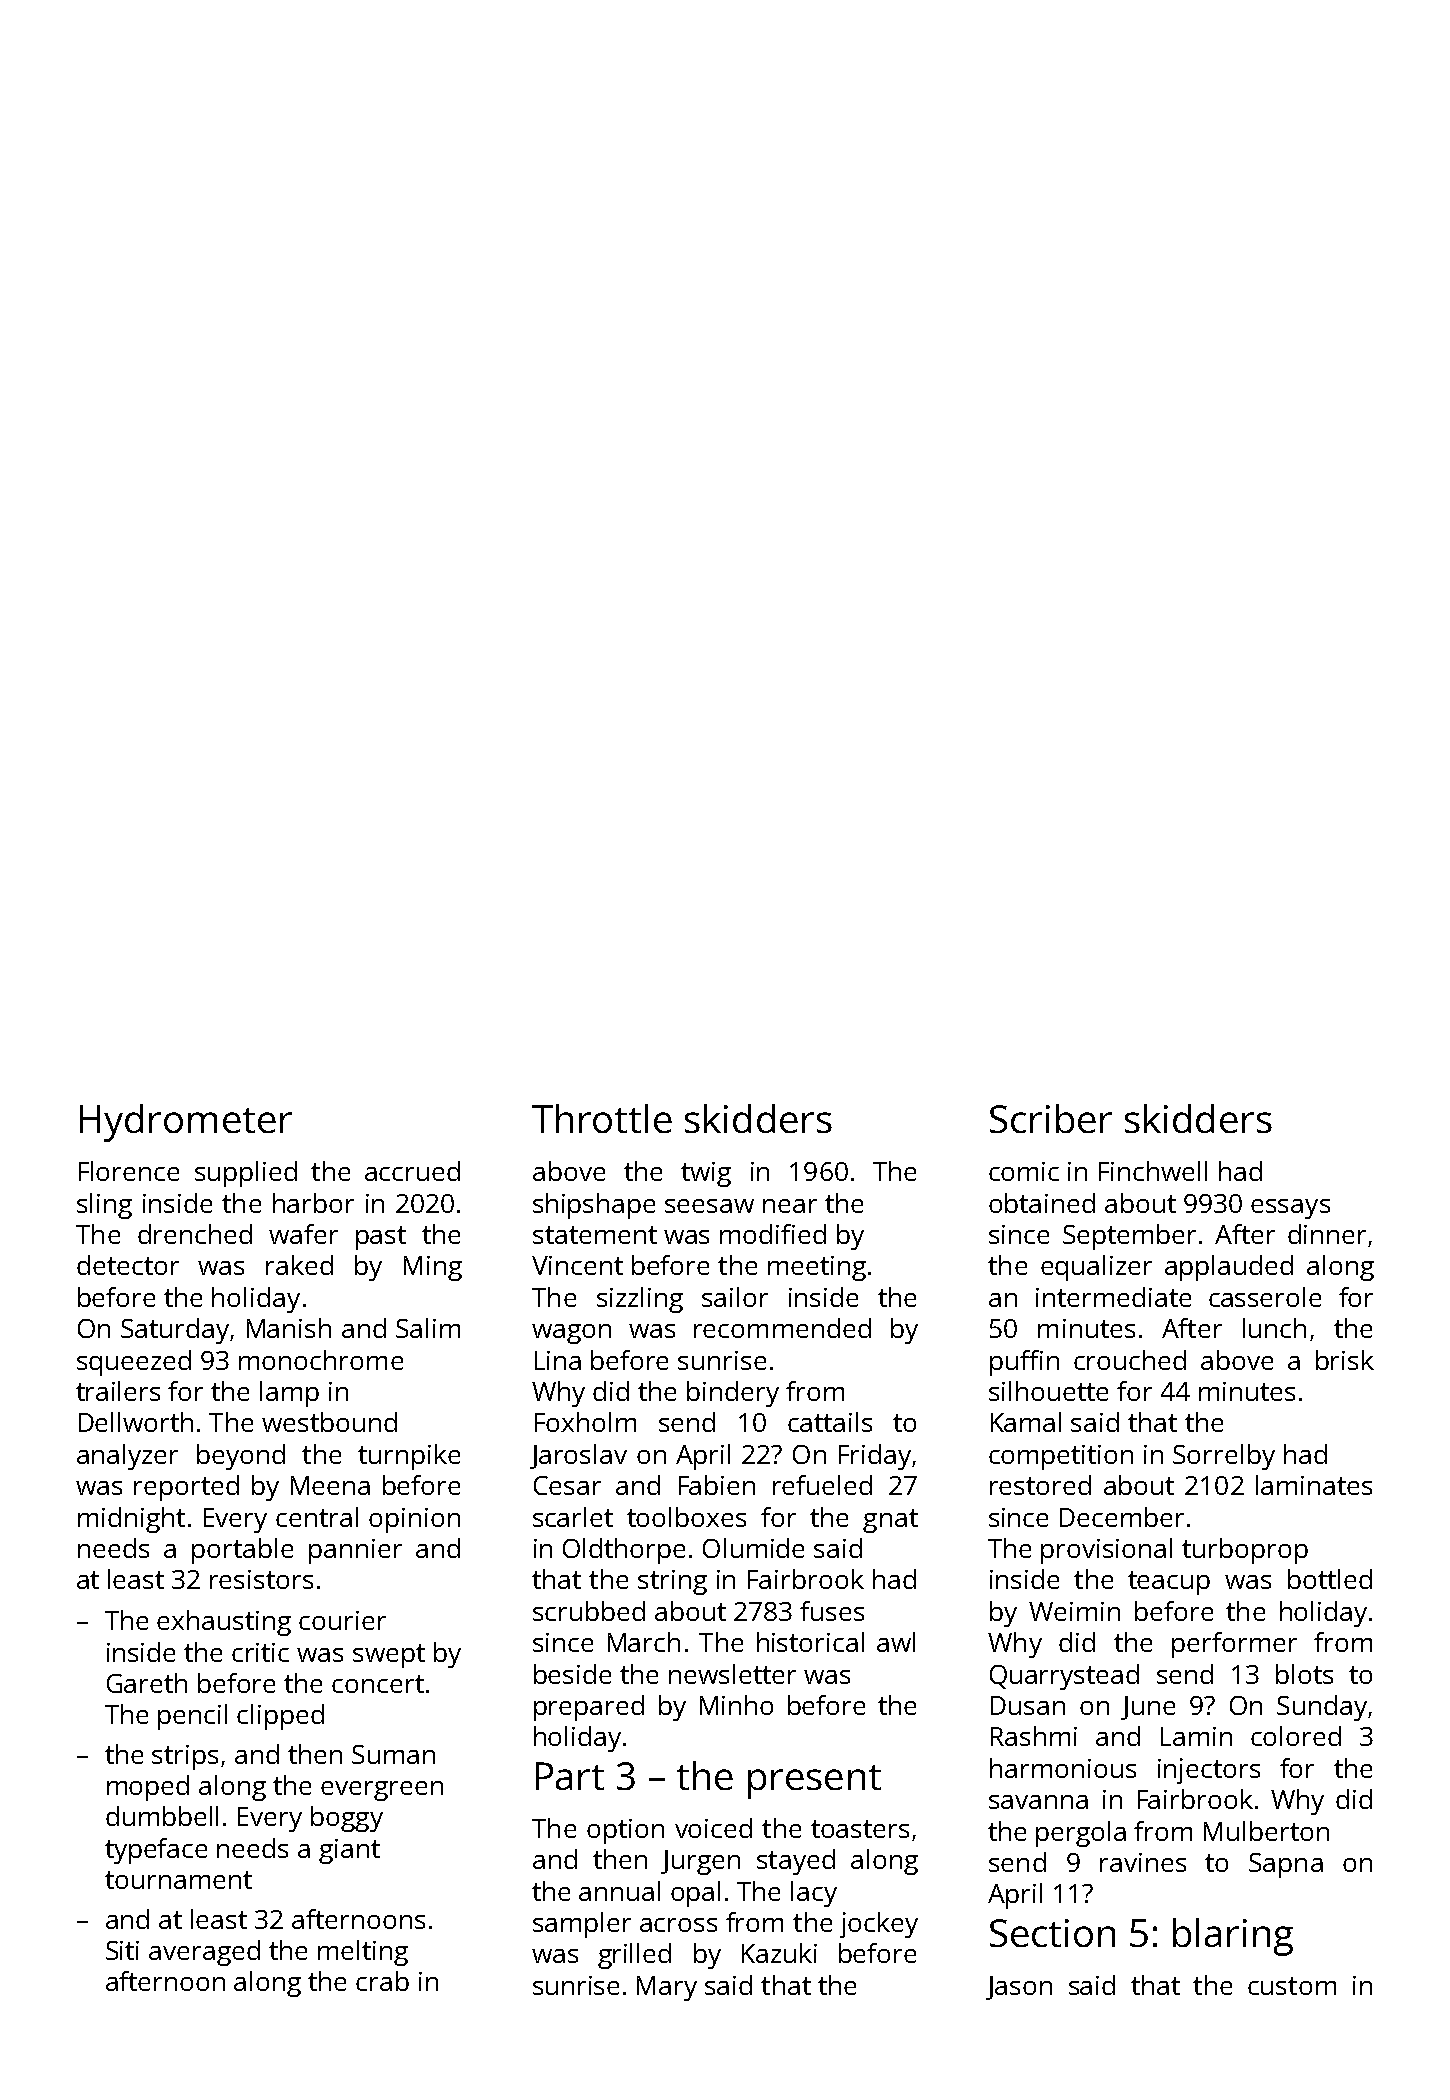  I want to click on Quarrystead, so click(1064, 1677).
